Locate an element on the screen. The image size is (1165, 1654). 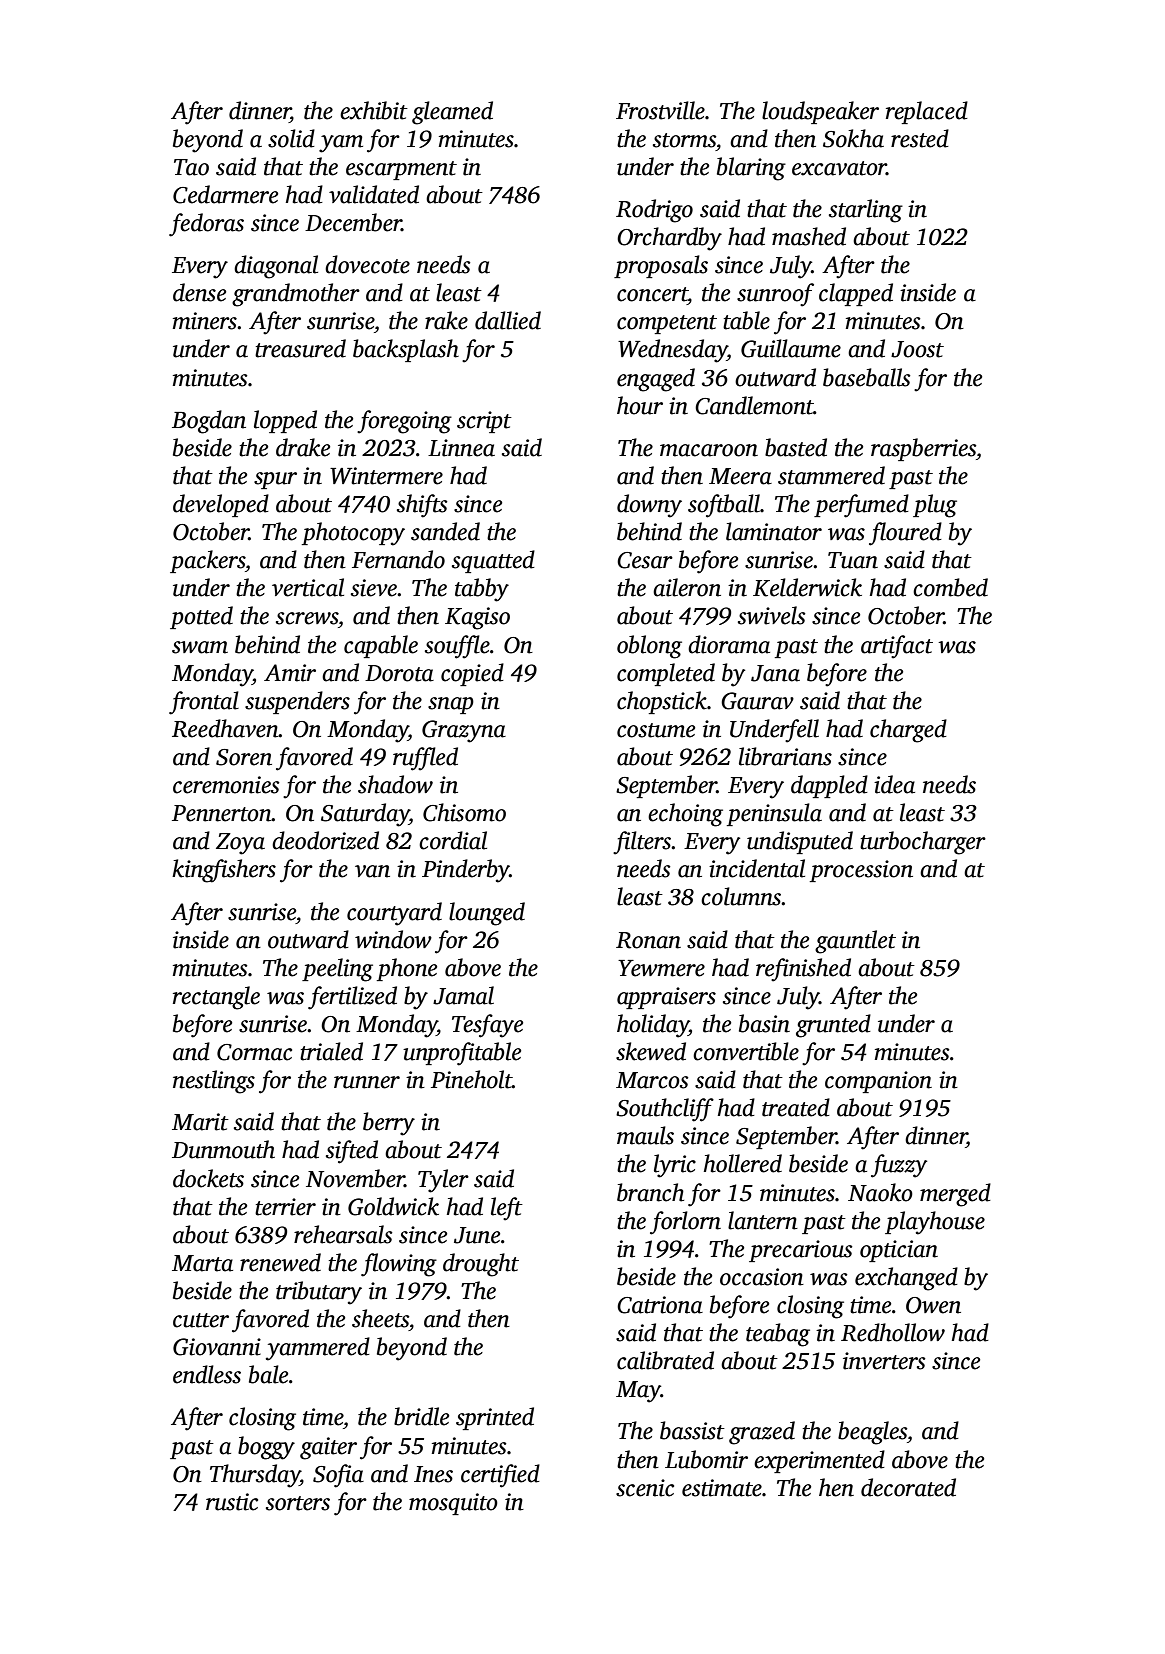
incidental is located at coordinates (757, 868).
